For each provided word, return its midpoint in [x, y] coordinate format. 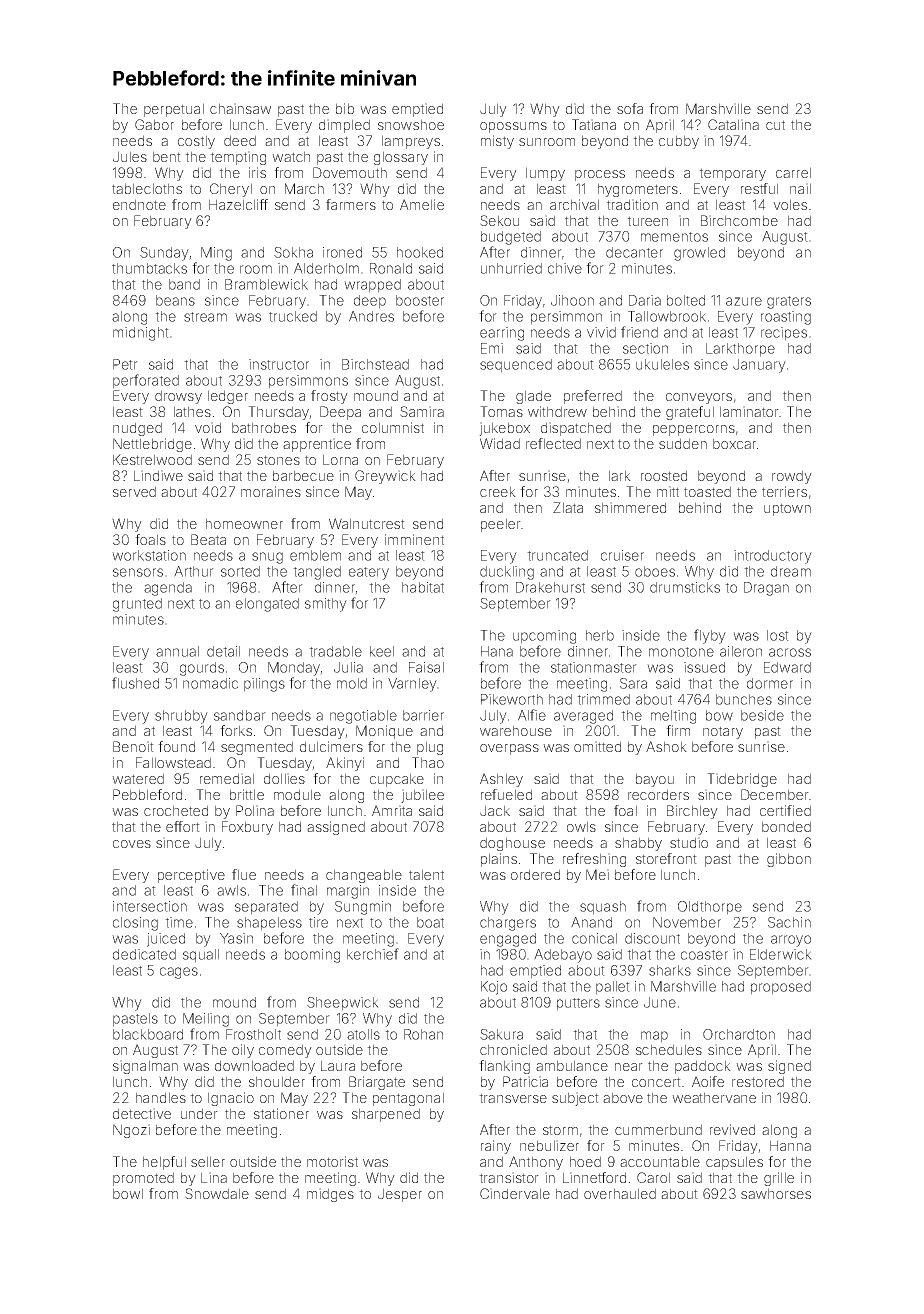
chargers [508, 924]
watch [291, 156]
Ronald [391, 268]
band [184, 284]
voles [790, 204]
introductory [773, 557]
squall [201, 956]
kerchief [373, 954]
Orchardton [739, 1034]
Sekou [499, 220]
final [304, 890]
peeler [501, 525]
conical [594, 938]
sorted [240, 571]
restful [759, 188]
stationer [281, 1113]
